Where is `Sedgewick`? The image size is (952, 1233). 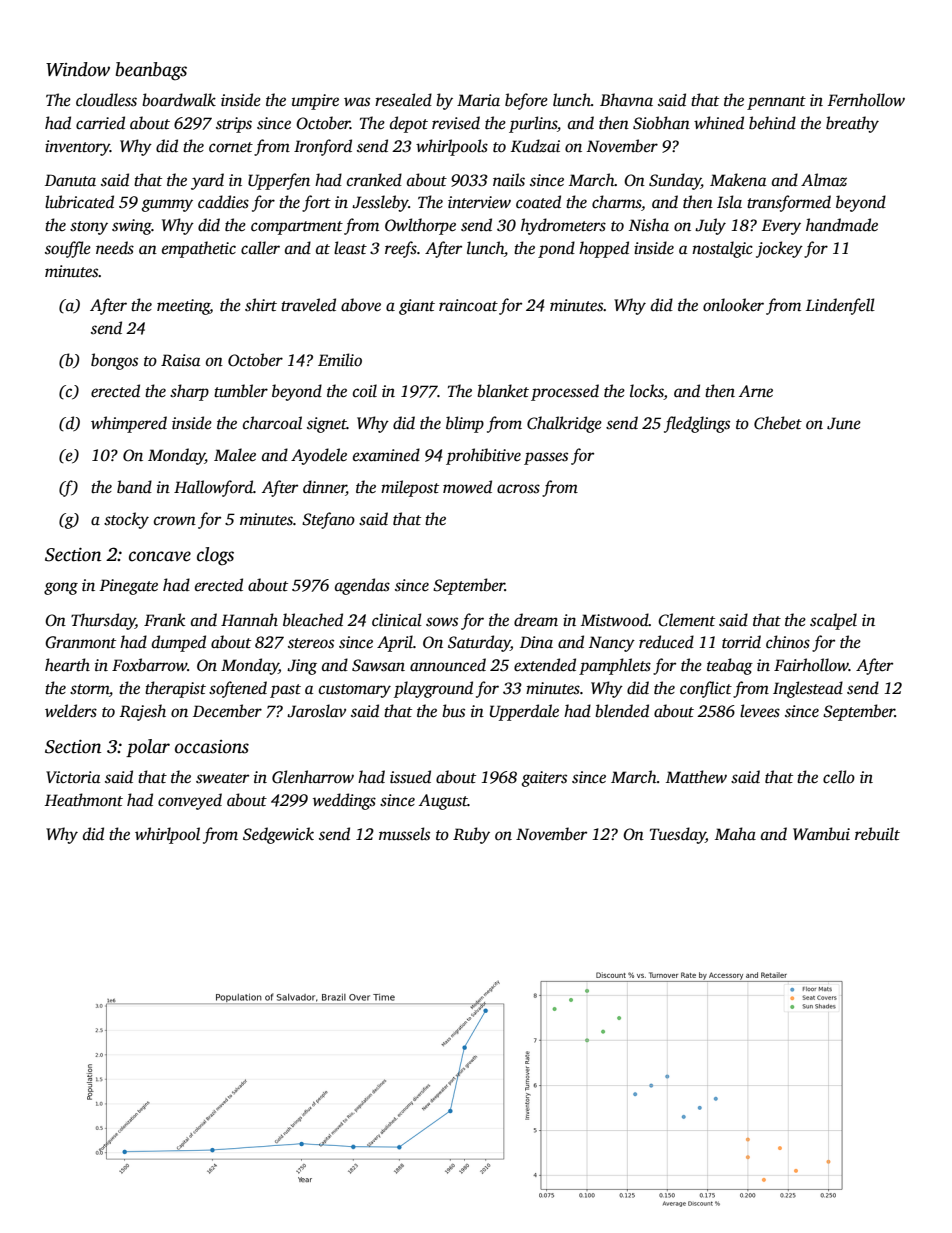
Sedgewick is located at coordinates (278, 835).
